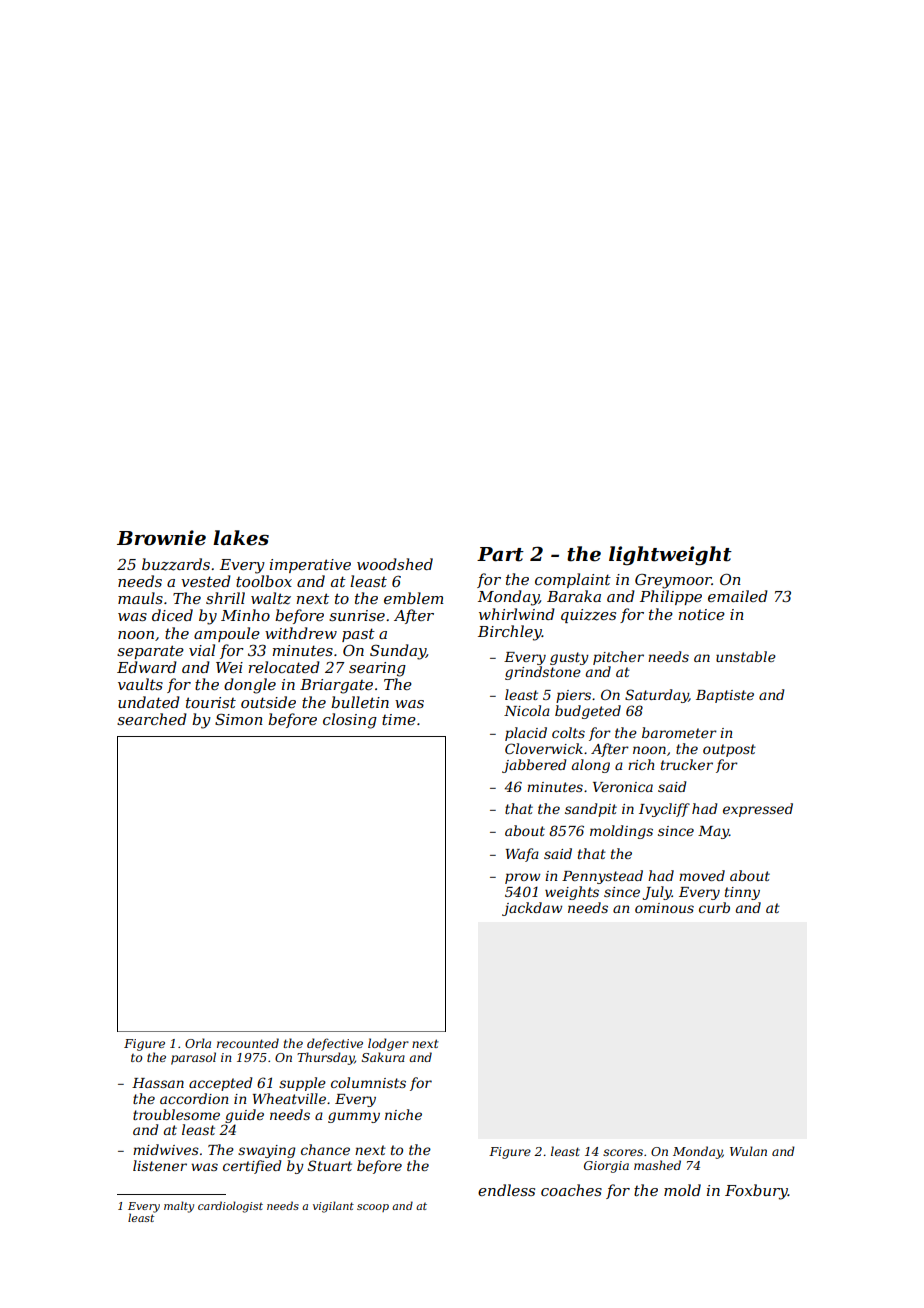 Image resolution: width=924 pixels, height=1308 pixels. What do you see at coordinates (403, 1114) in the image?
I see `niche` at bounding box center [403, 1114].
